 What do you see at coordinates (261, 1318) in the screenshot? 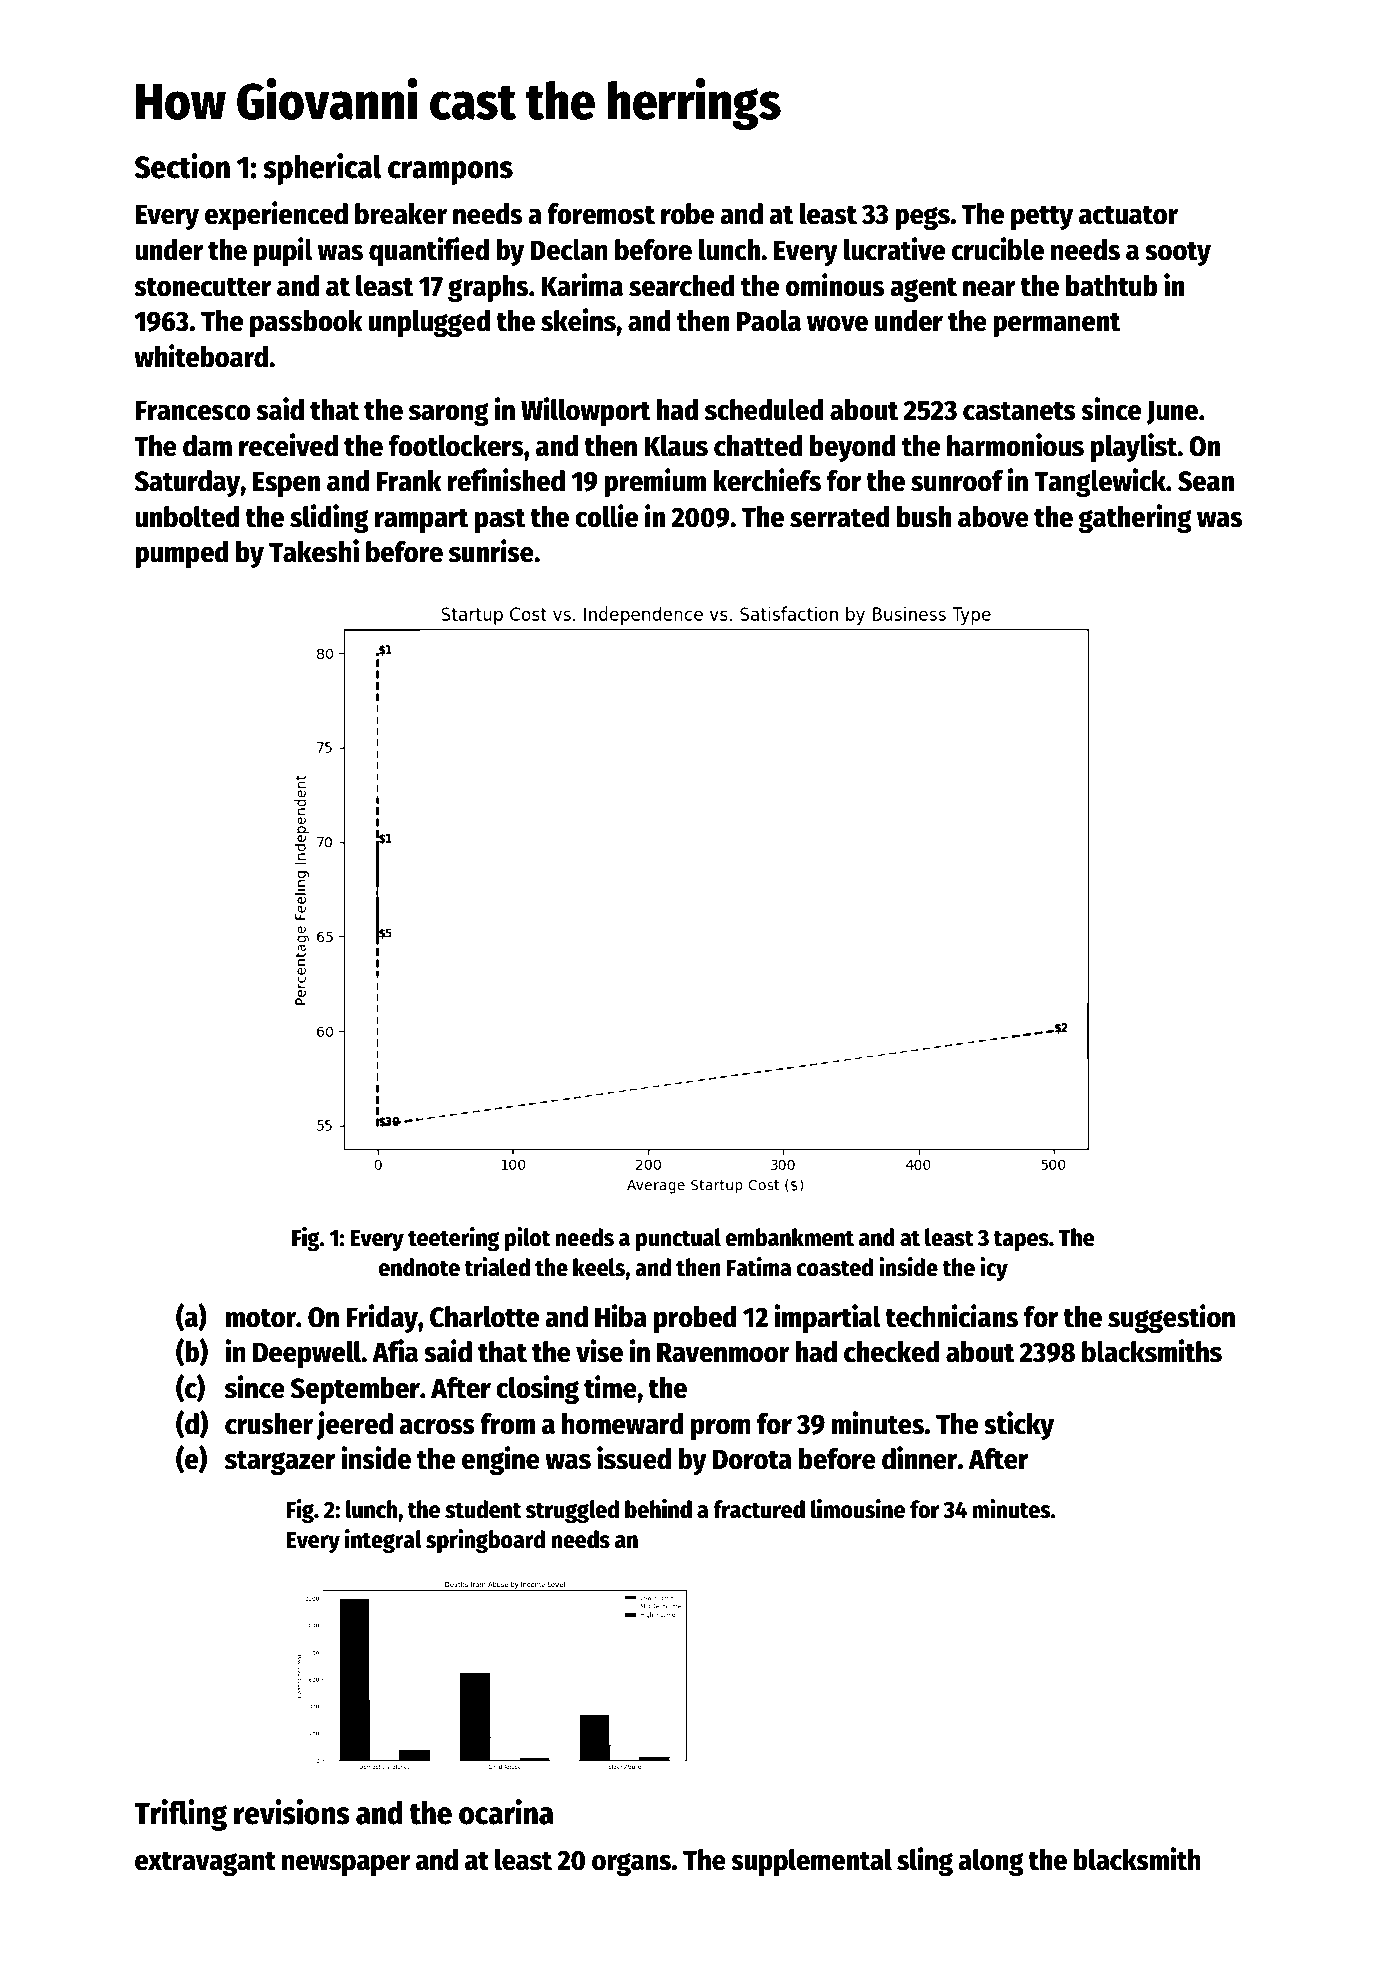
I see `motor` at bounding box center [261, 1318].
